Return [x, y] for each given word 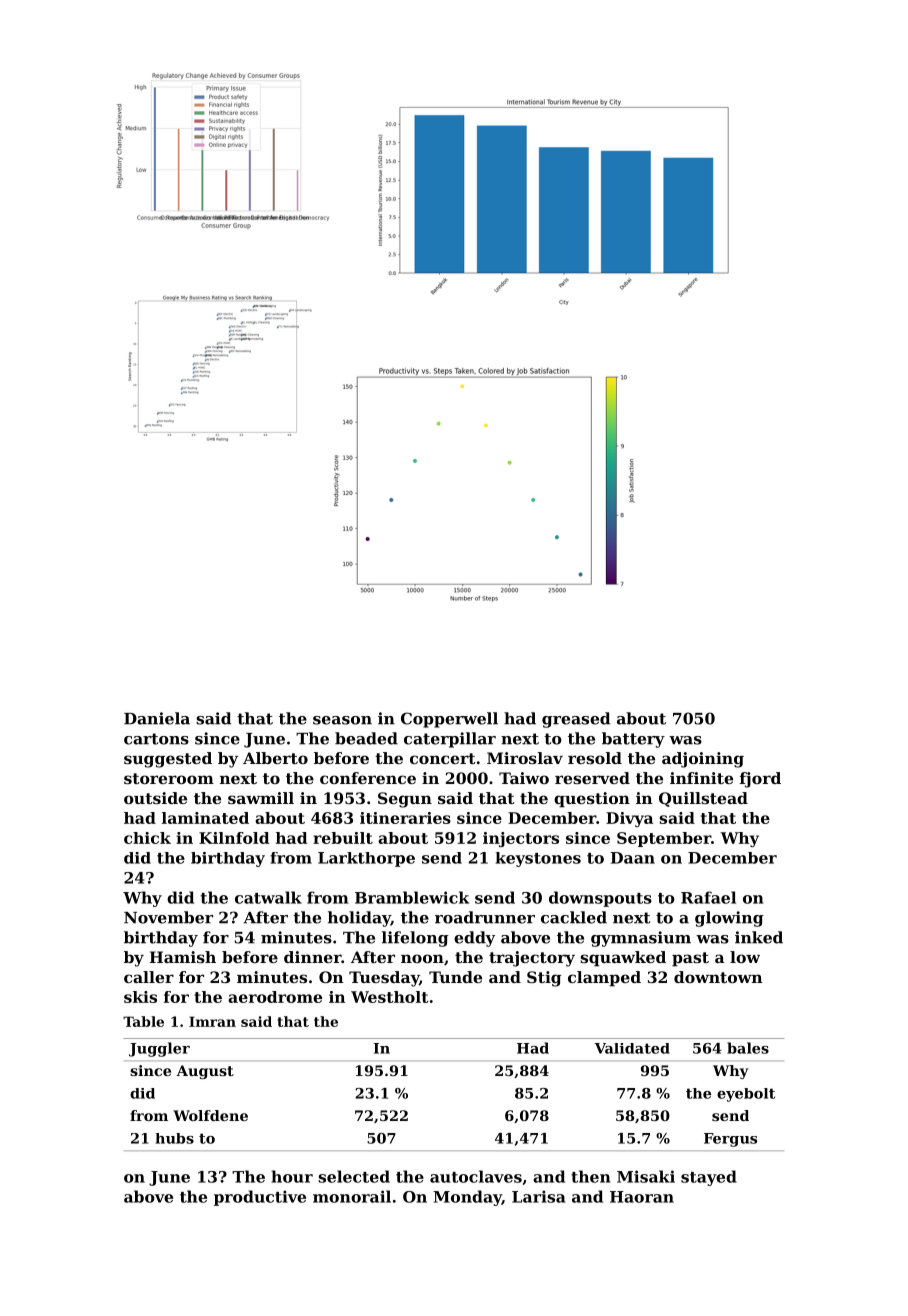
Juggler [159, 1049]
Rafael [708, 897]
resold [595, 758]
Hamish [183, 957]
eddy [474, 939]
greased [576, 720]
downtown [718, 977]
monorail [352, 1196]
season [342, 720]
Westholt [390, 997]
